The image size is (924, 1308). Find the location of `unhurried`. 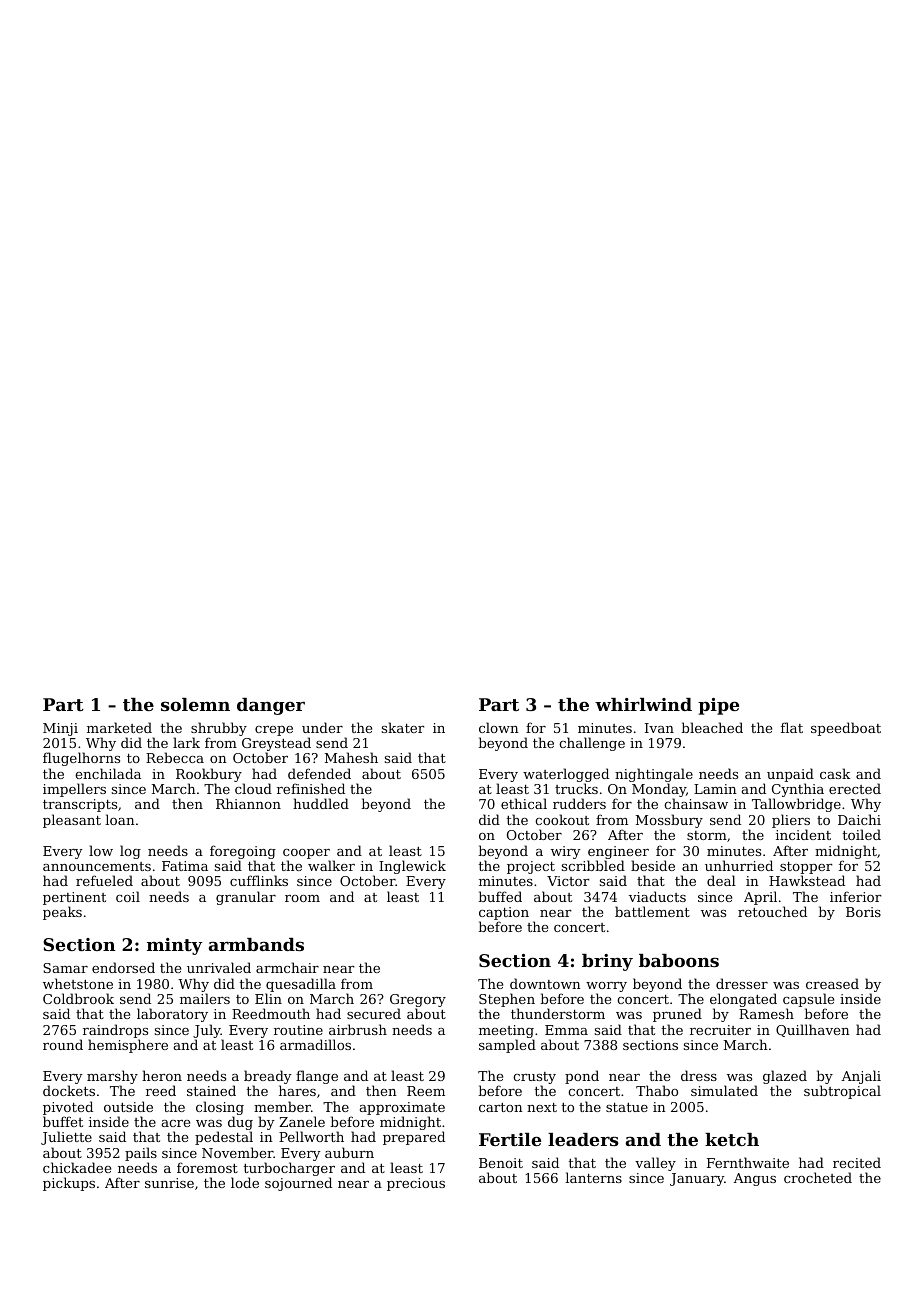

unhurried is located at coordinates (739, 865).
